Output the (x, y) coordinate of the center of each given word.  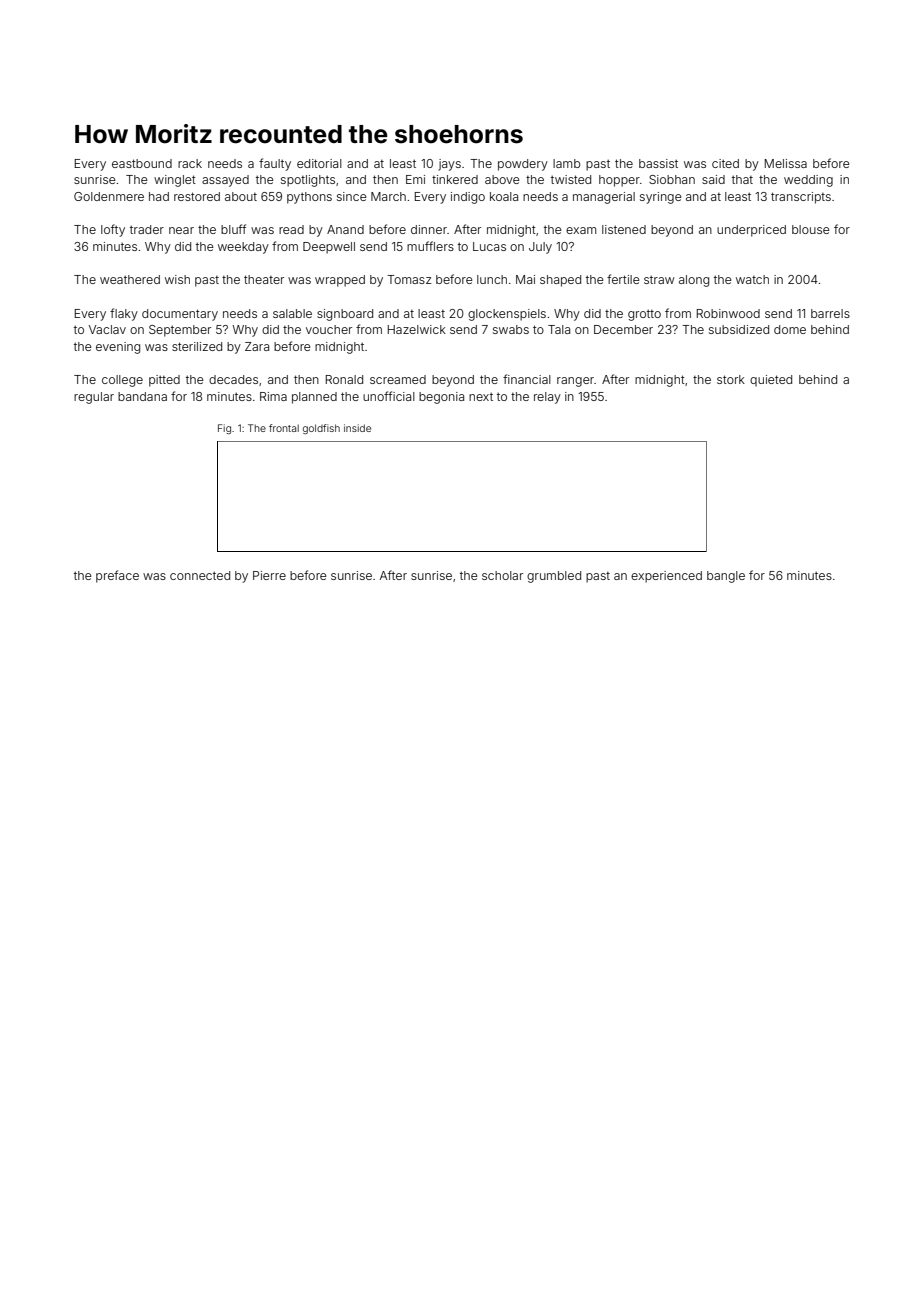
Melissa (786, 163)
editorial (319, 163)
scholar (502, 575)
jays (449, 165)
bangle (726, 577)
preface (117, 576)
